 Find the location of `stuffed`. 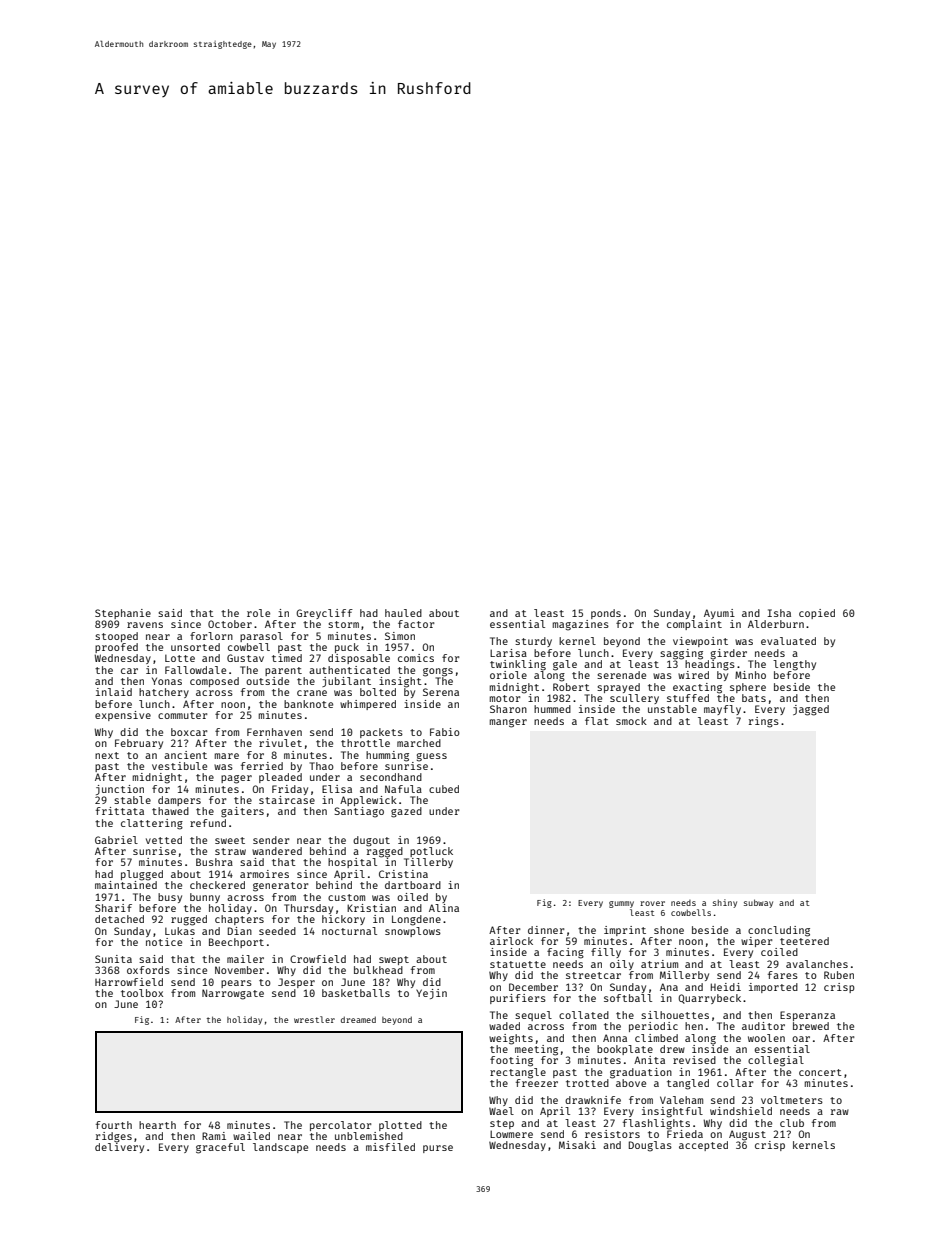

stuffed is located at coordinates (688, 698).
